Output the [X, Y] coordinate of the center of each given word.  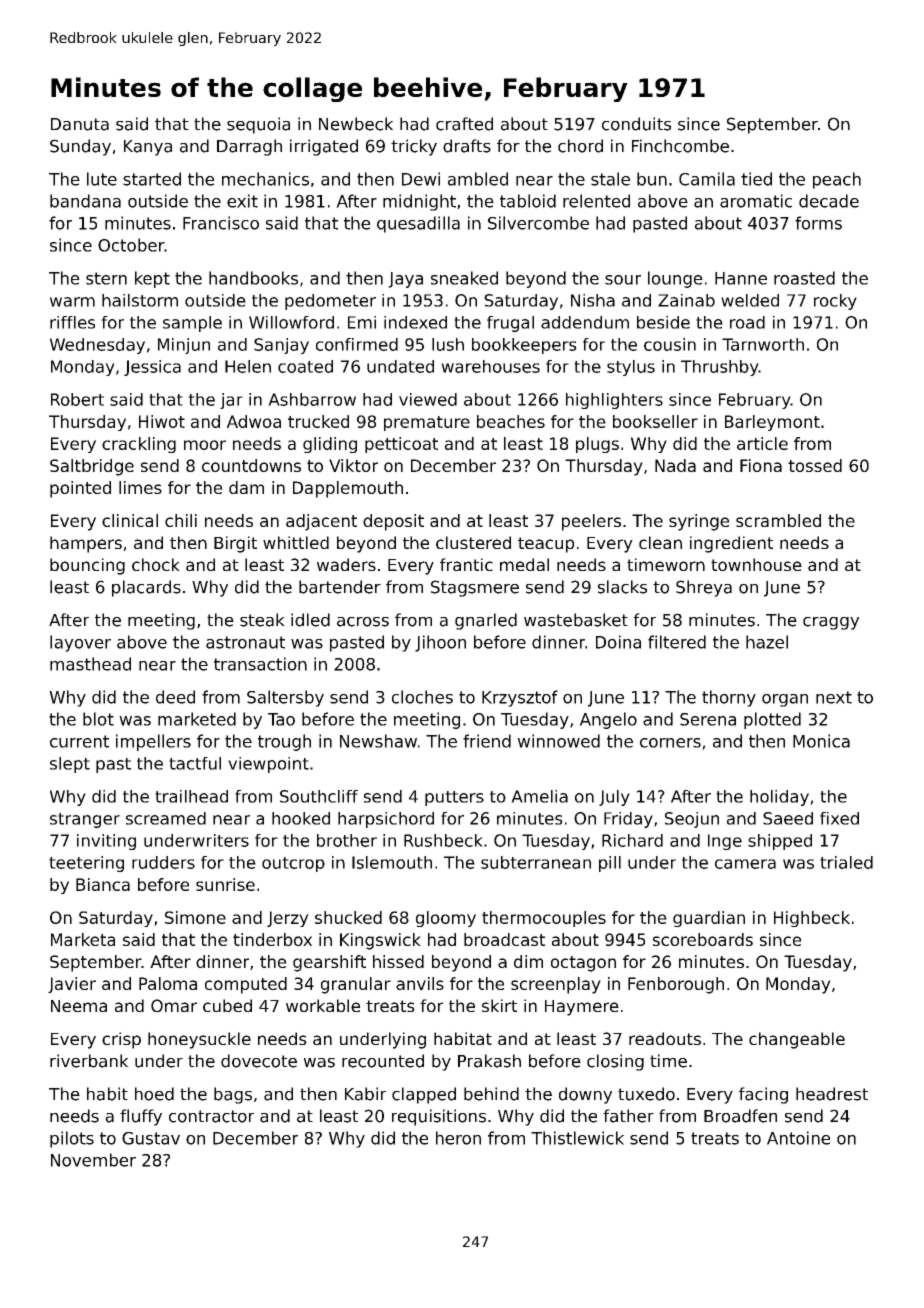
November [93, 1160]
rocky [835, 302]
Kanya [148, 148]
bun [652, 179]
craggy [831, 623]
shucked [348, 917]
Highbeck [812, 919]
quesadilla [418, 224]
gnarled [486, 621]
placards [146, 588]
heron [458, 1138]
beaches [511, 421]
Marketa [83, 939]
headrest [832, 1094]
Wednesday [97, 346]
